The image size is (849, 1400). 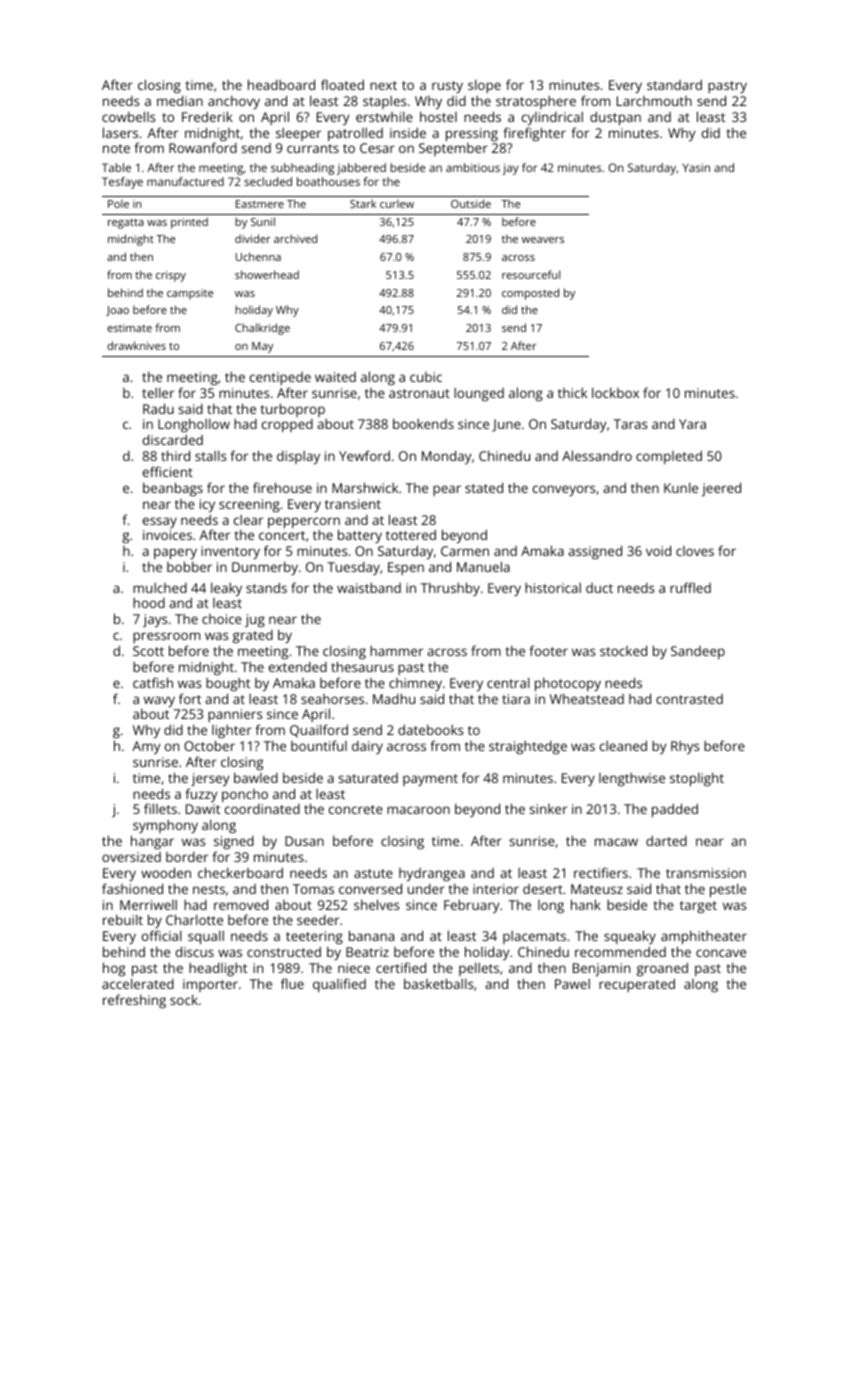 I want to click on standard, so click(x=674, y=84).
